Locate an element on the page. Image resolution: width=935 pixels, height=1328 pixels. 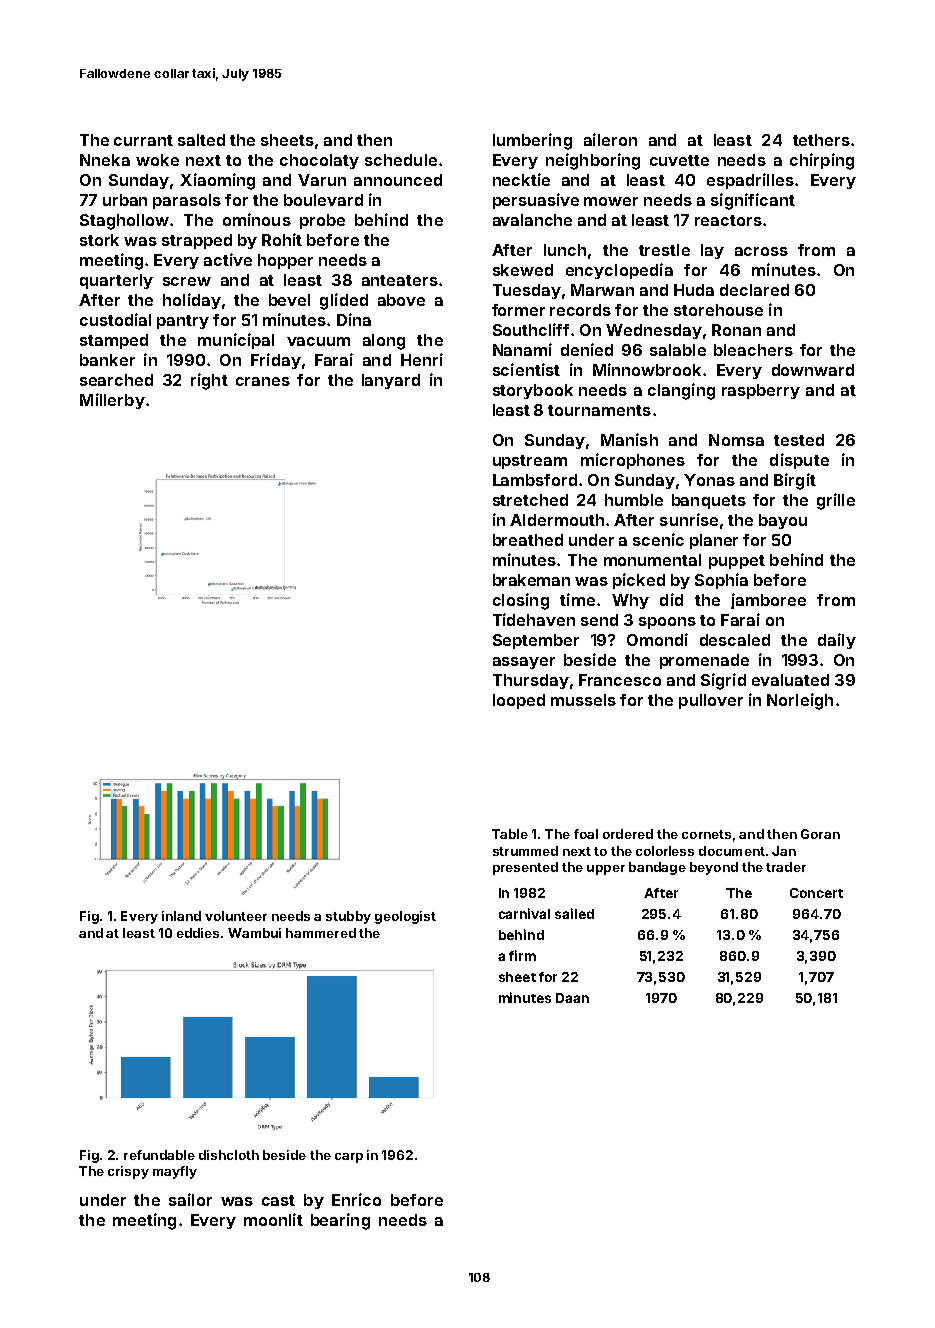
Tidehaven is located at coordinates (534, 619).
